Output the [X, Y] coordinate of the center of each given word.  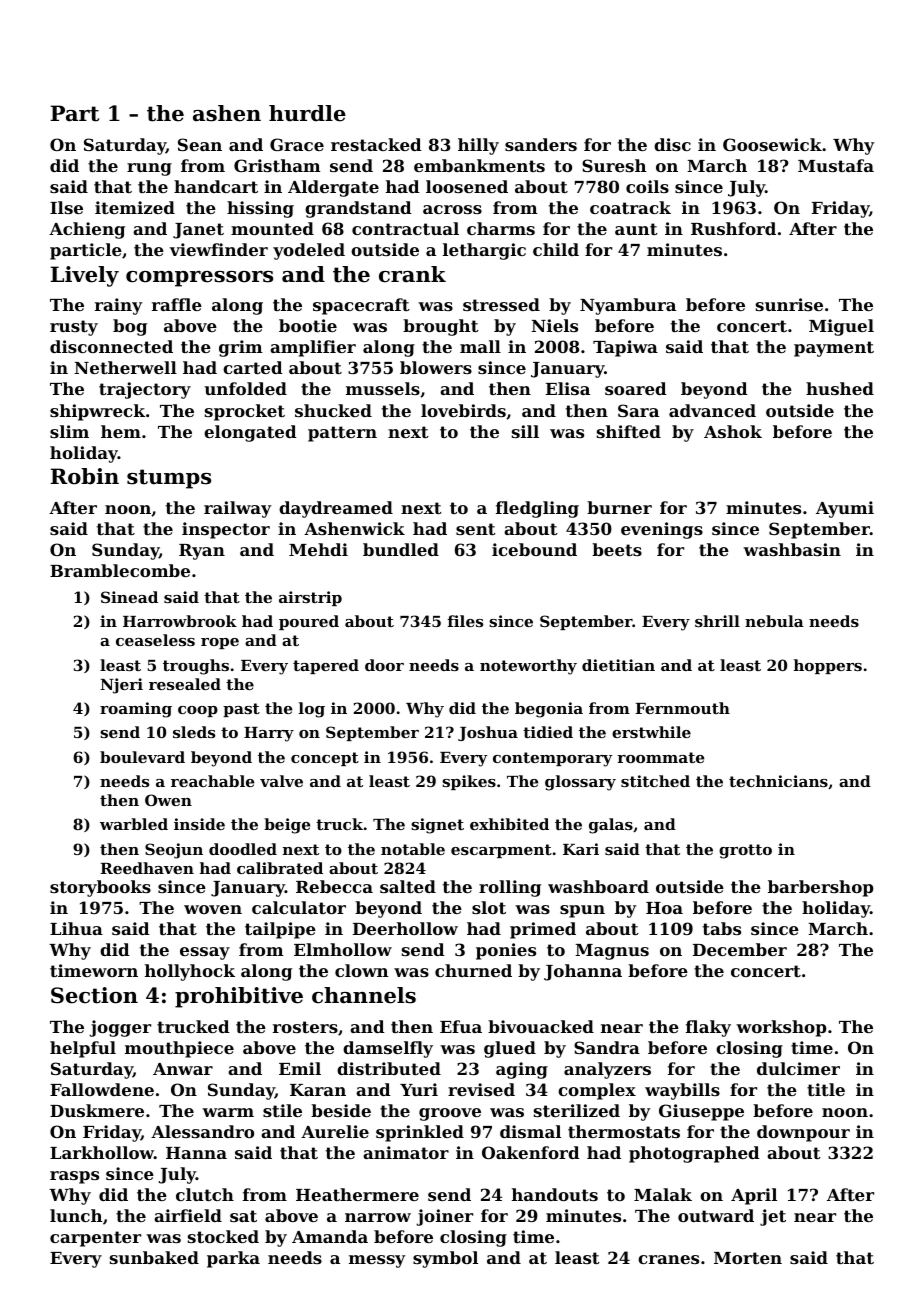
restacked [376, 144]
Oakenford [531, 1152]
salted [408, 886]
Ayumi [845, 509]
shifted [629, 431]
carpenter [95, 1239]
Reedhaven [147, 868]
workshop [781, 1028]
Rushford [733, 228]
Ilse [66, 207]
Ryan [202, 552]
